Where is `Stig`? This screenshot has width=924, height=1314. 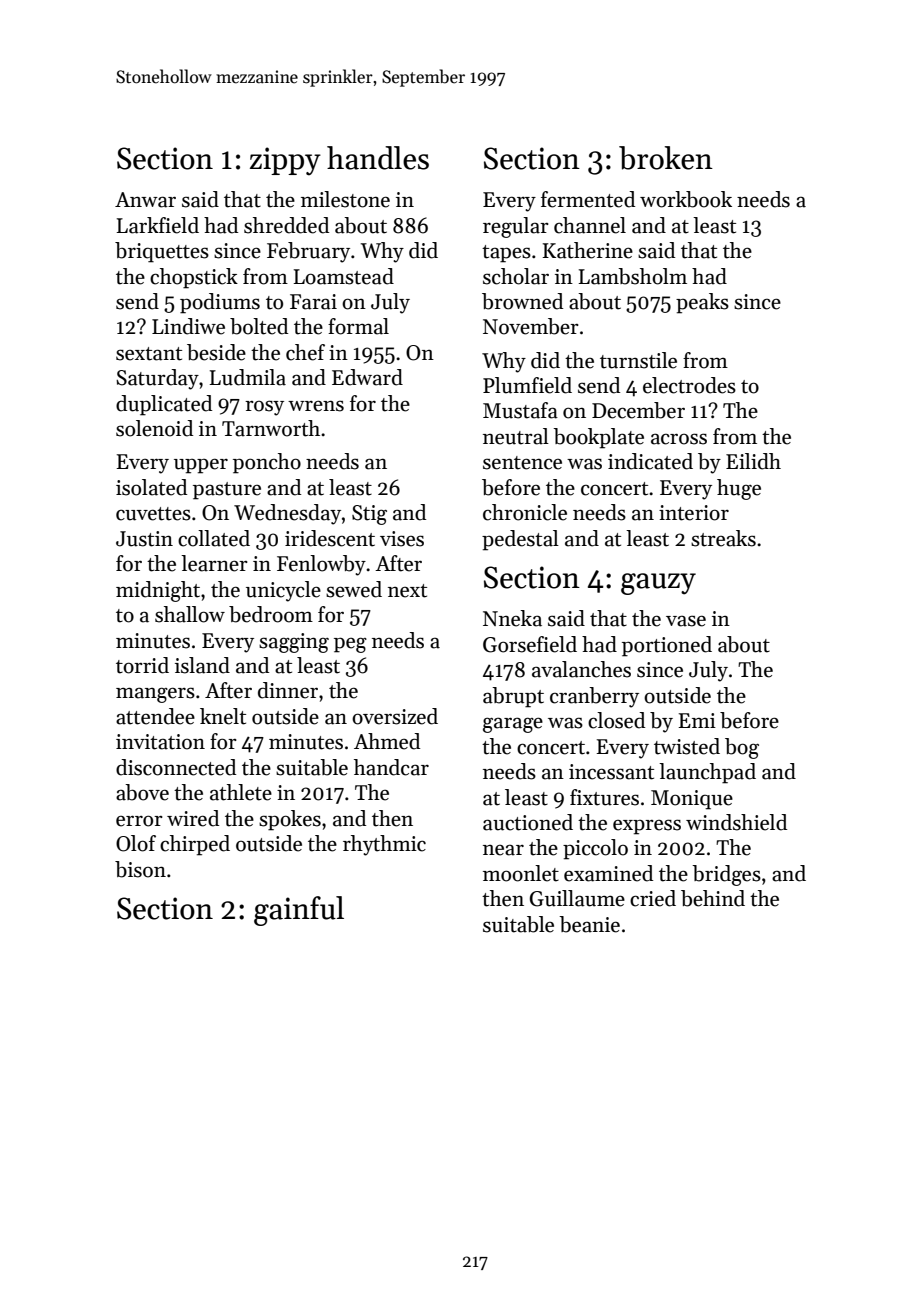 Stig is located at coordinates (369, 515).
